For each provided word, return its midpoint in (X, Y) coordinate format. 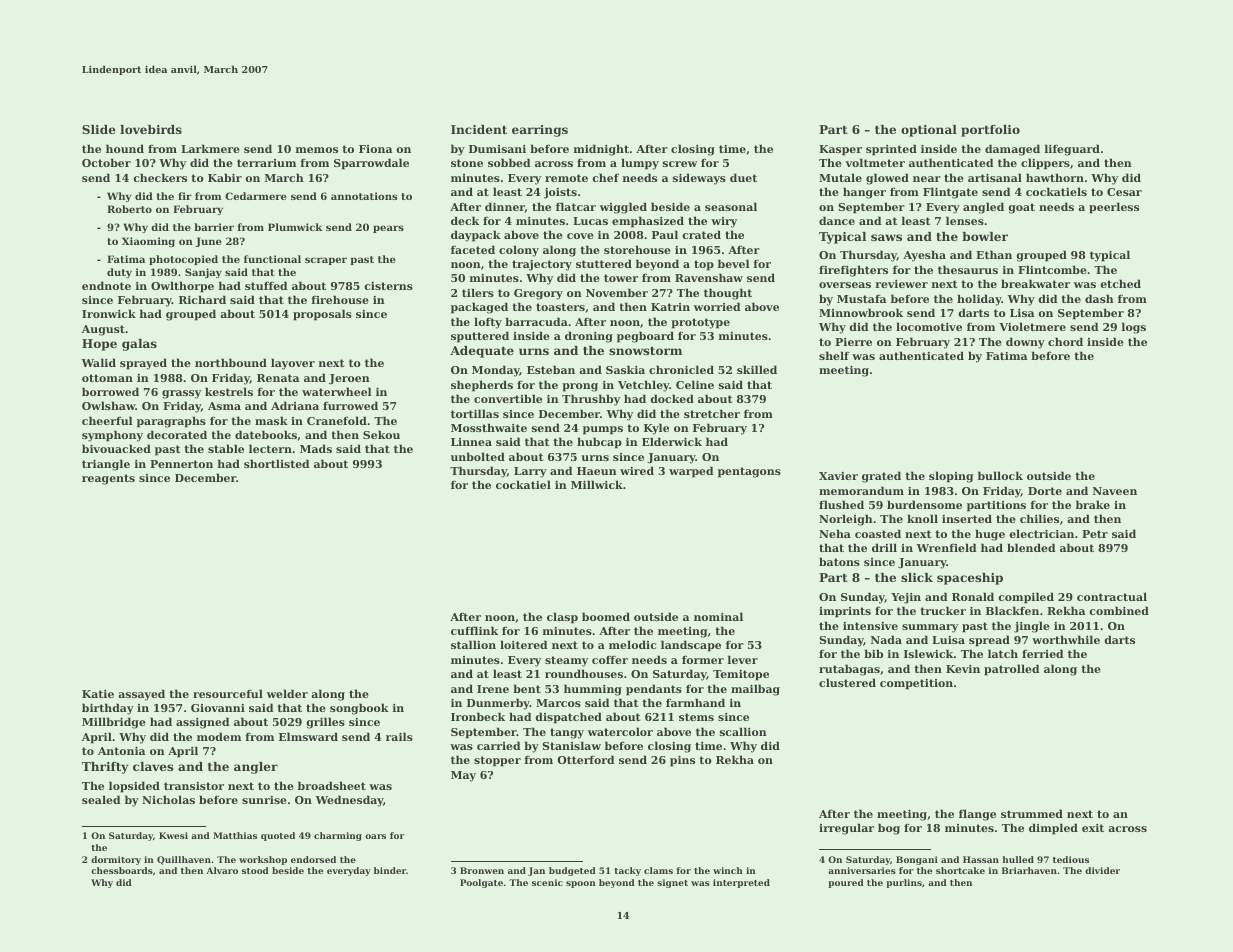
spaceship (970, 579)
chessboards (122, 870)
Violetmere (1032, 326)
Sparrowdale (371, 164)
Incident (479, 129)
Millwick (597, 484)
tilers (478, 292)
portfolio (990, 131)
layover (293, 364)
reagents (108, 479)
